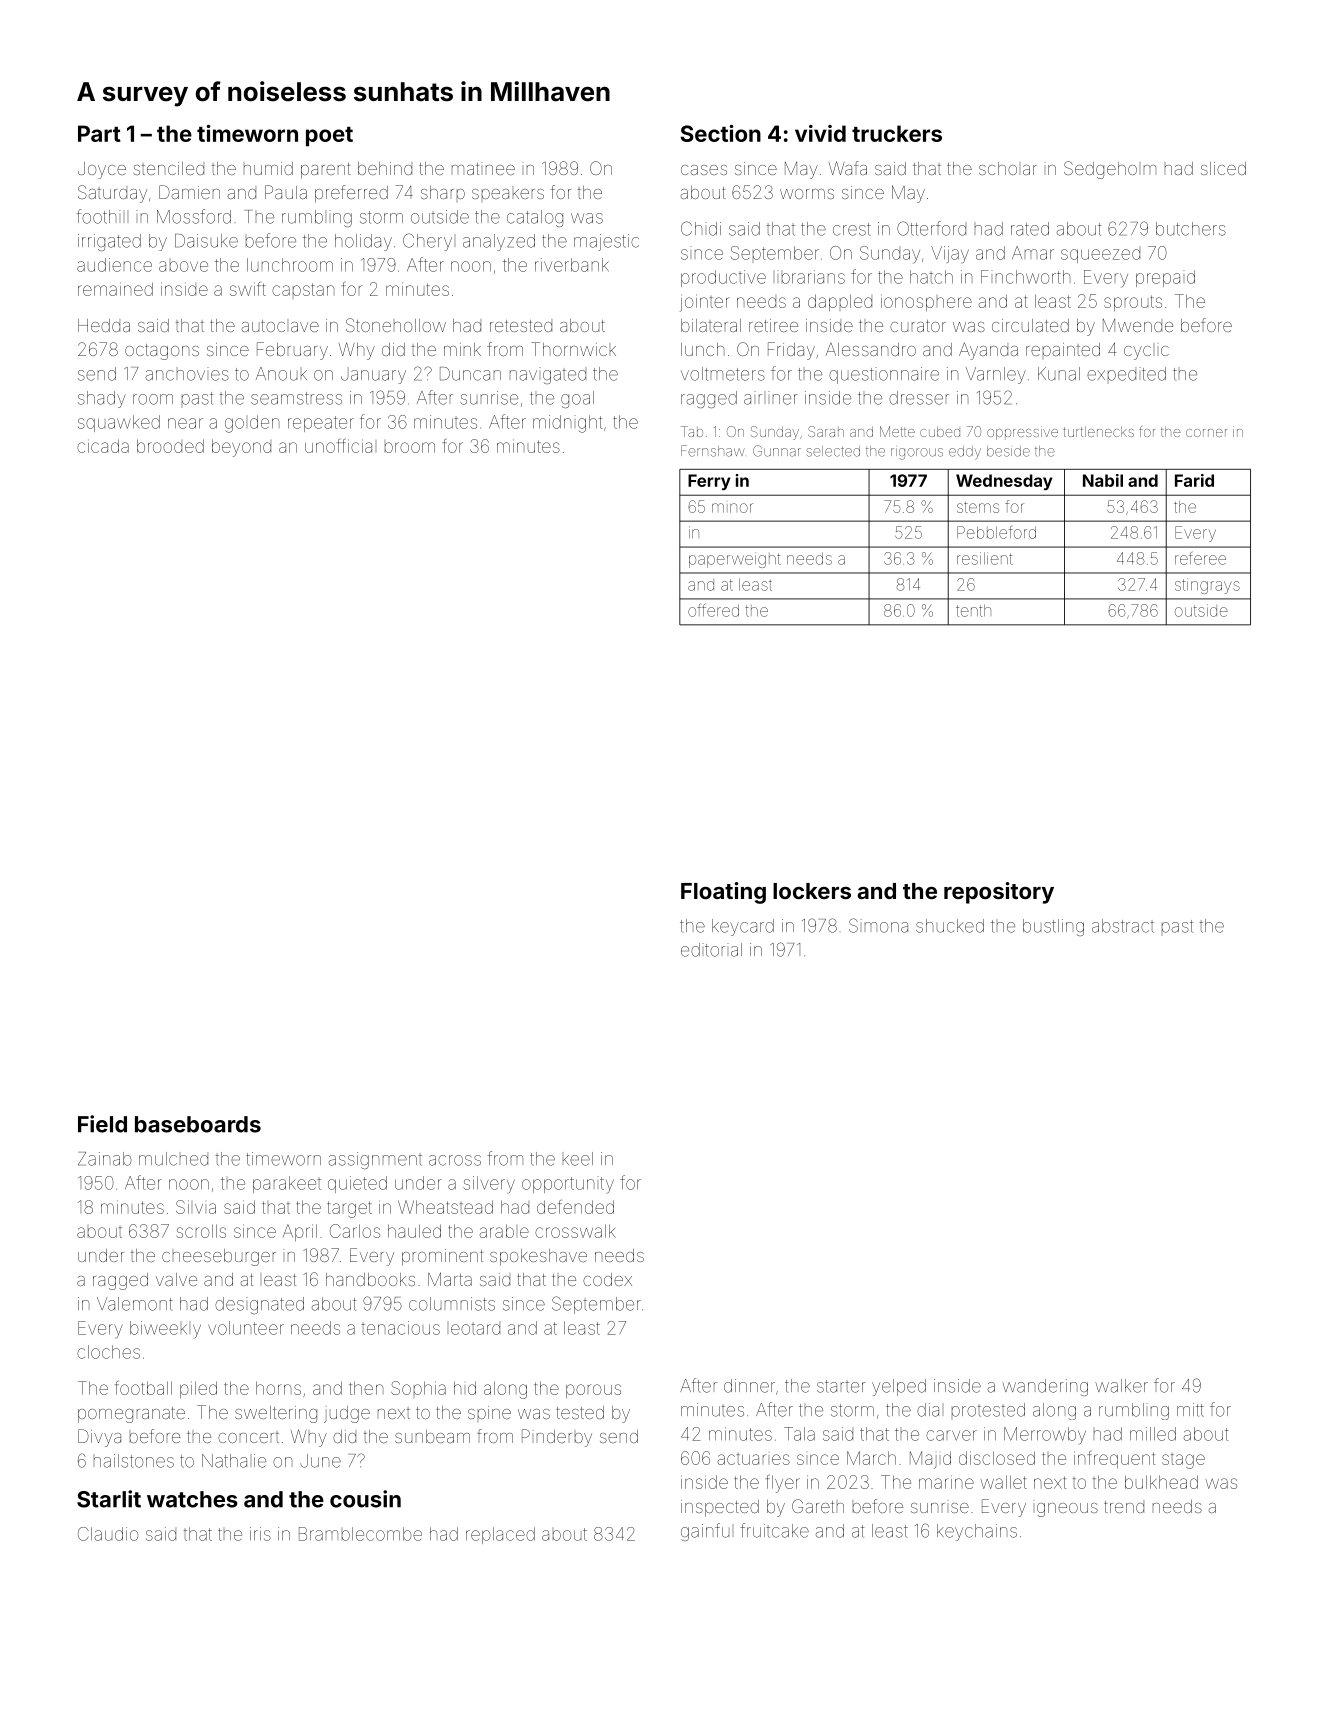  What do you see at coordinates (820, 133) in the page?
I see `vivid` at bounding box center [820, 133].
